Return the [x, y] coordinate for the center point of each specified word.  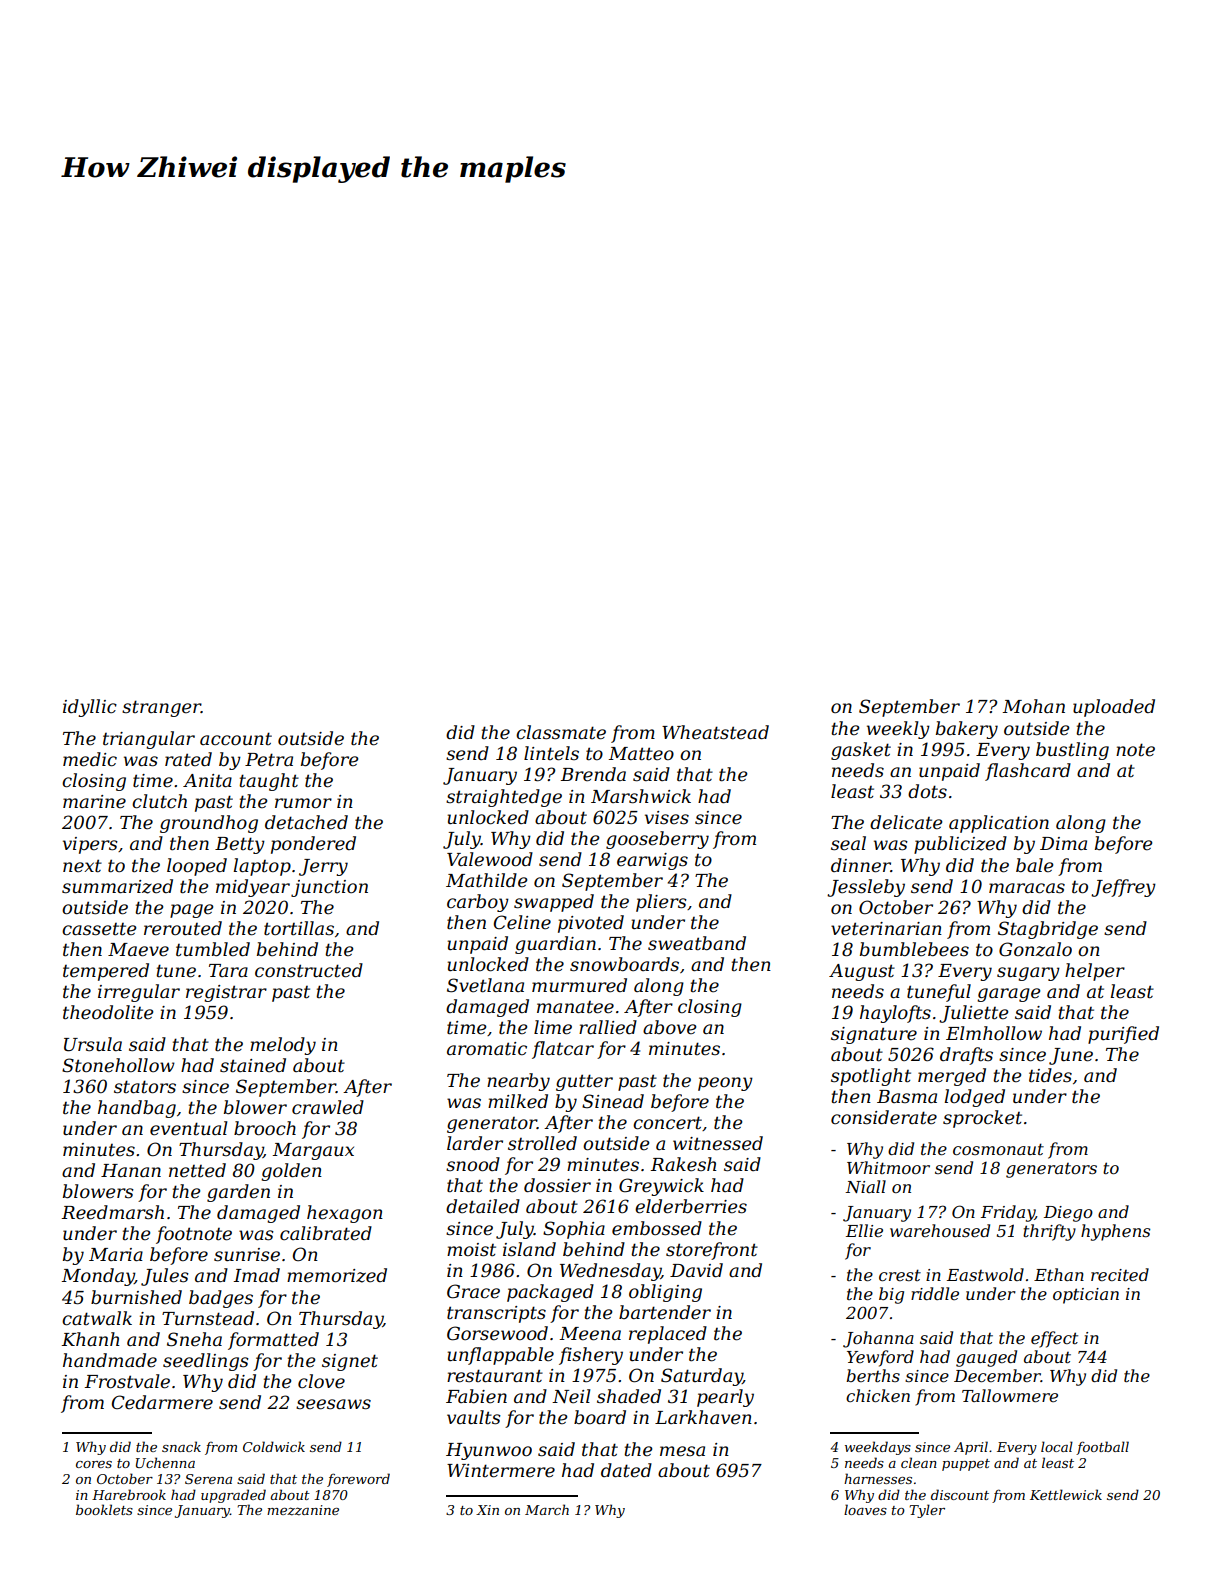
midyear [253, 888]
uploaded [1114, 708]
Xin [487, 1510]
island [529, 1249]
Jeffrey [1123, 888]
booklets [104, 1509]
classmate [561, 732]
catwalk [97, 1318]
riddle [935, 1293]
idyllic [90, 708]
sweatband [697, 943]
